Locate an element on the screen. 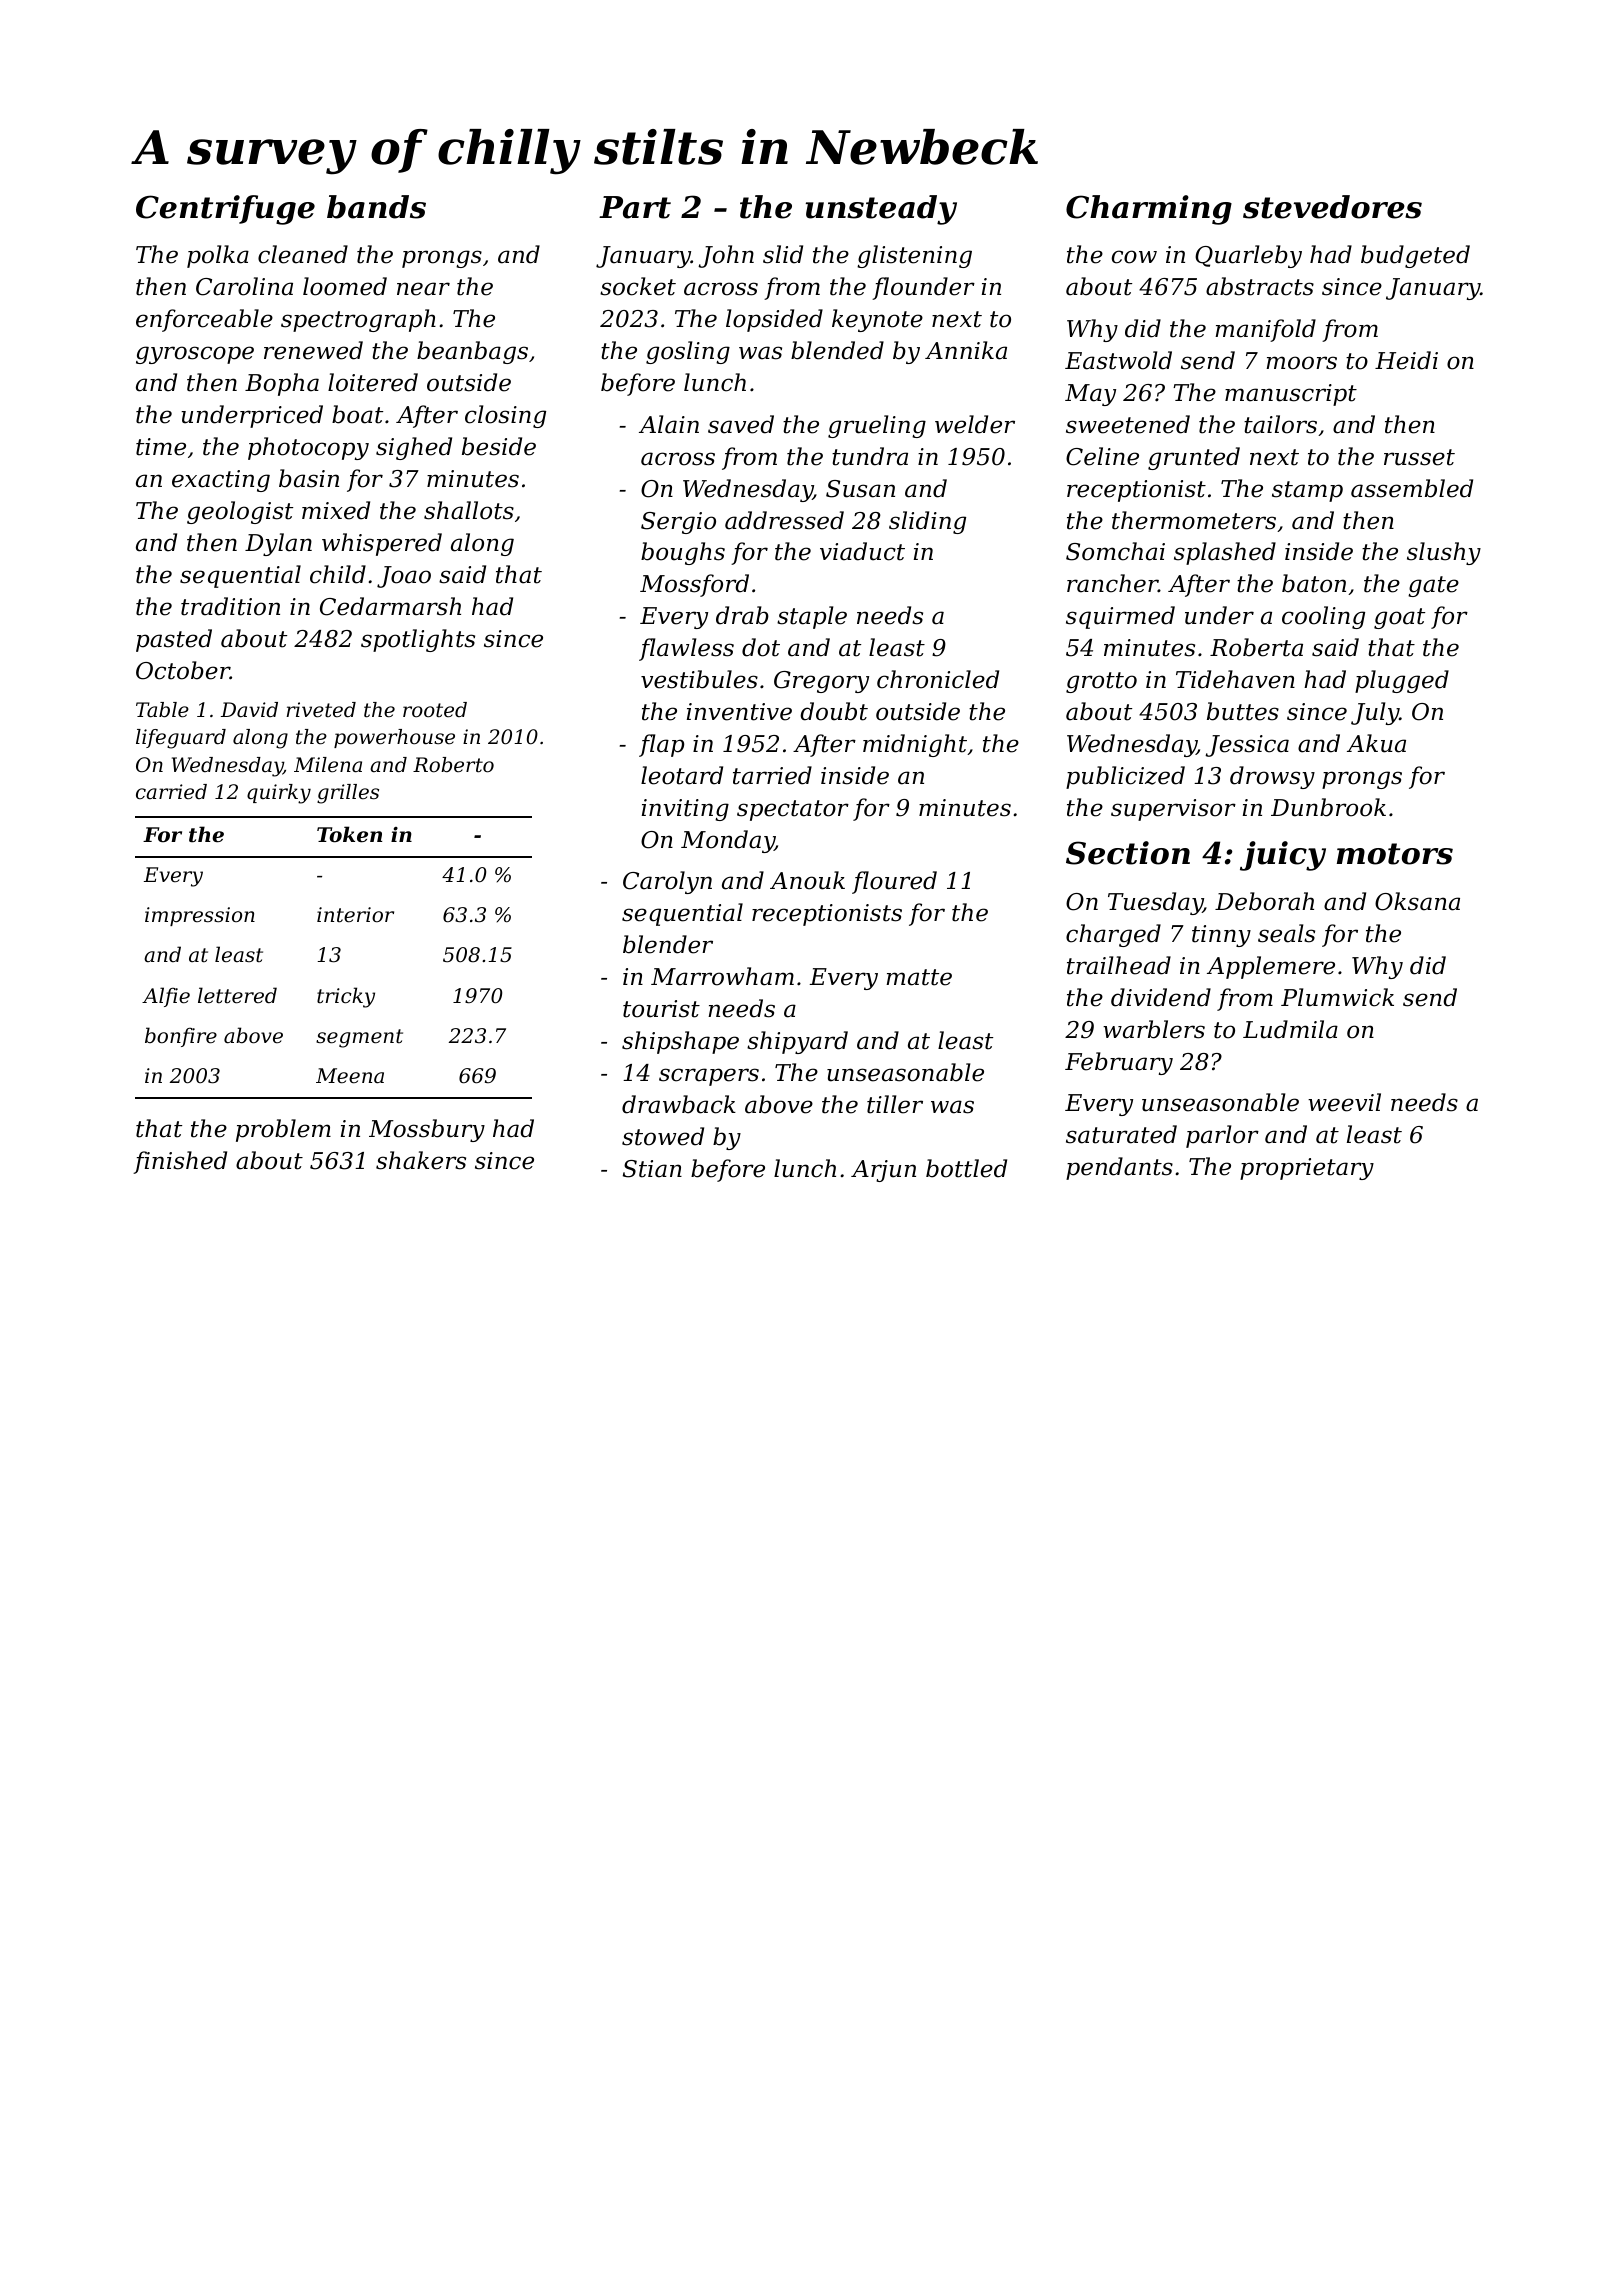 This screenshot has height=2292, width=1620. beanbags is located at coordinates (472, 352).
